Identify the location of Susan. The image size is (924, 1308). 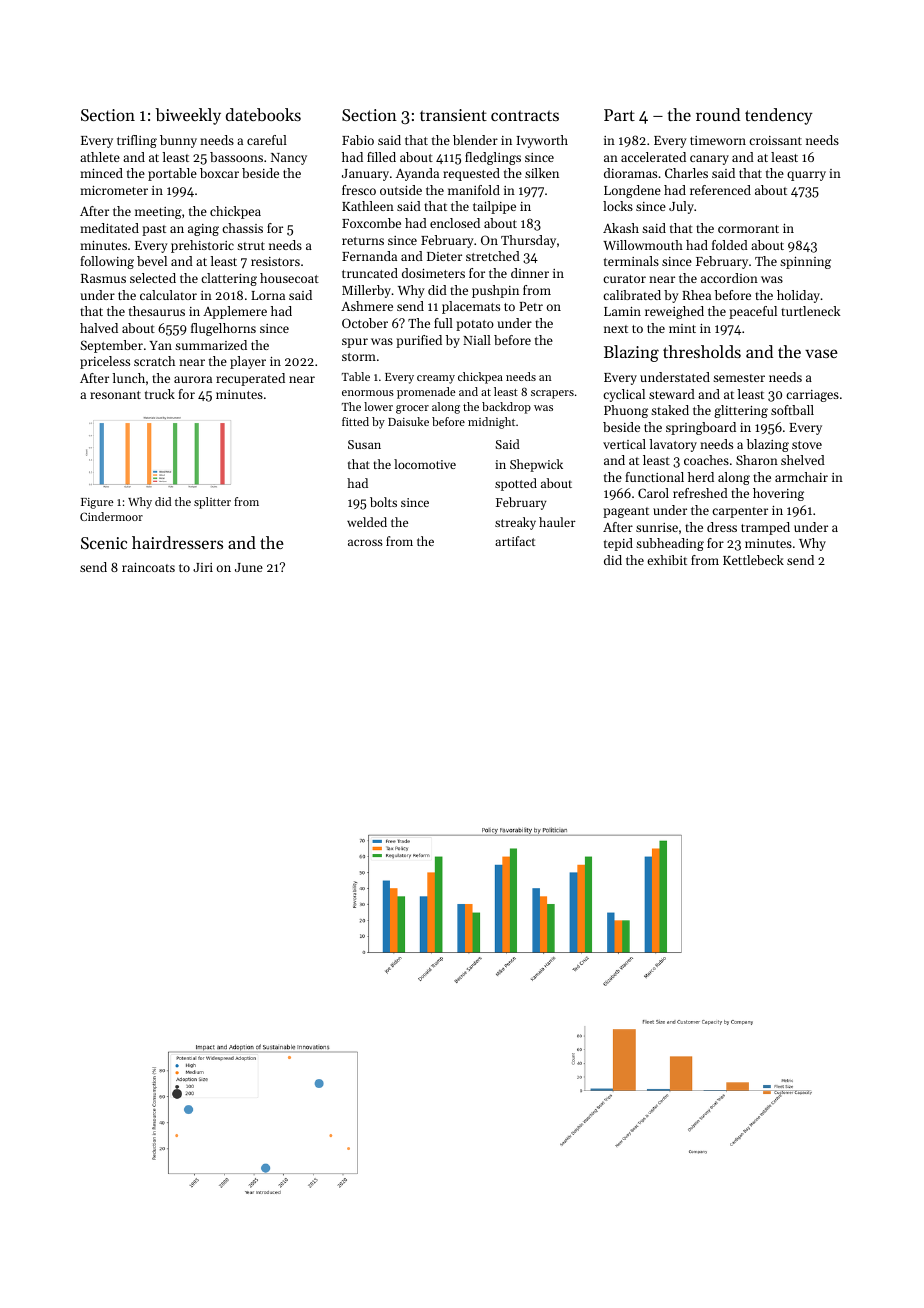
(364, 444).
